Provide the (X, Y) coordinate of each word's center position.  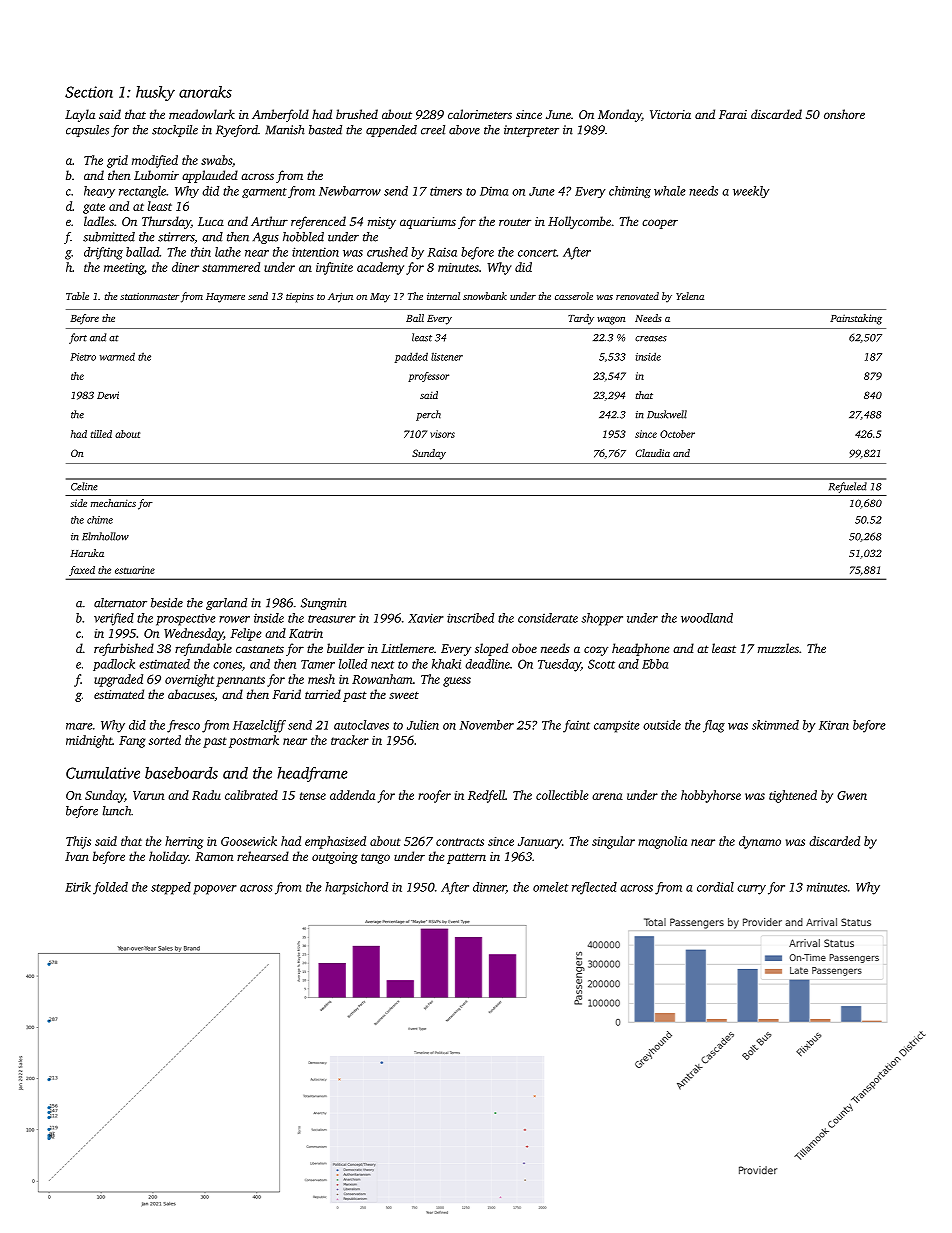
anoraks (205, 92)
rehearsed (263, 856)
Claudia (653, 453)
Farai (733, 114)
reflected (594, 888)
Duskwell (667, 414)
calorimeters (480, 114)
